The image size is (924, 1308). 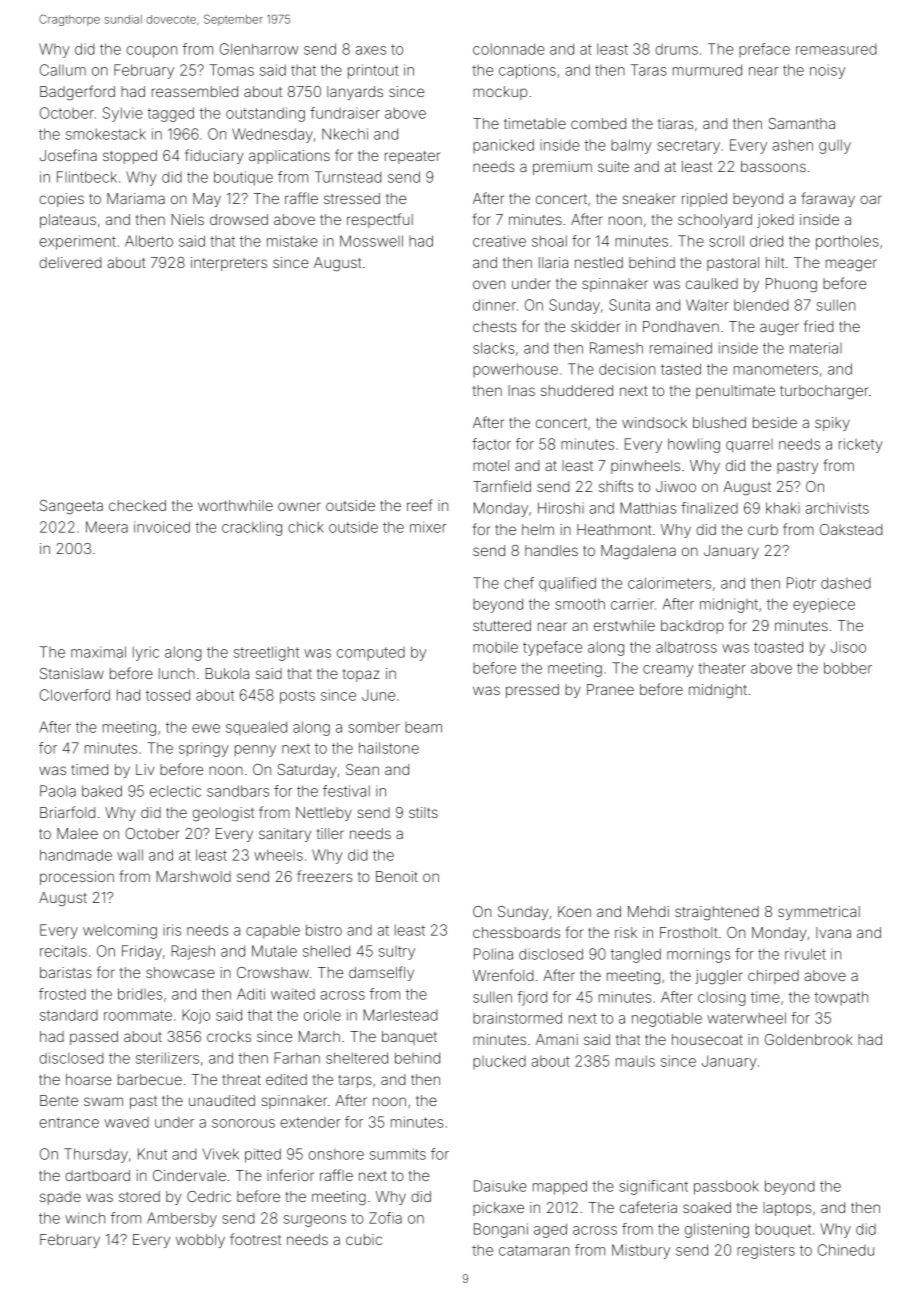 I want to click on Callum, so click(x=63, y=70).
